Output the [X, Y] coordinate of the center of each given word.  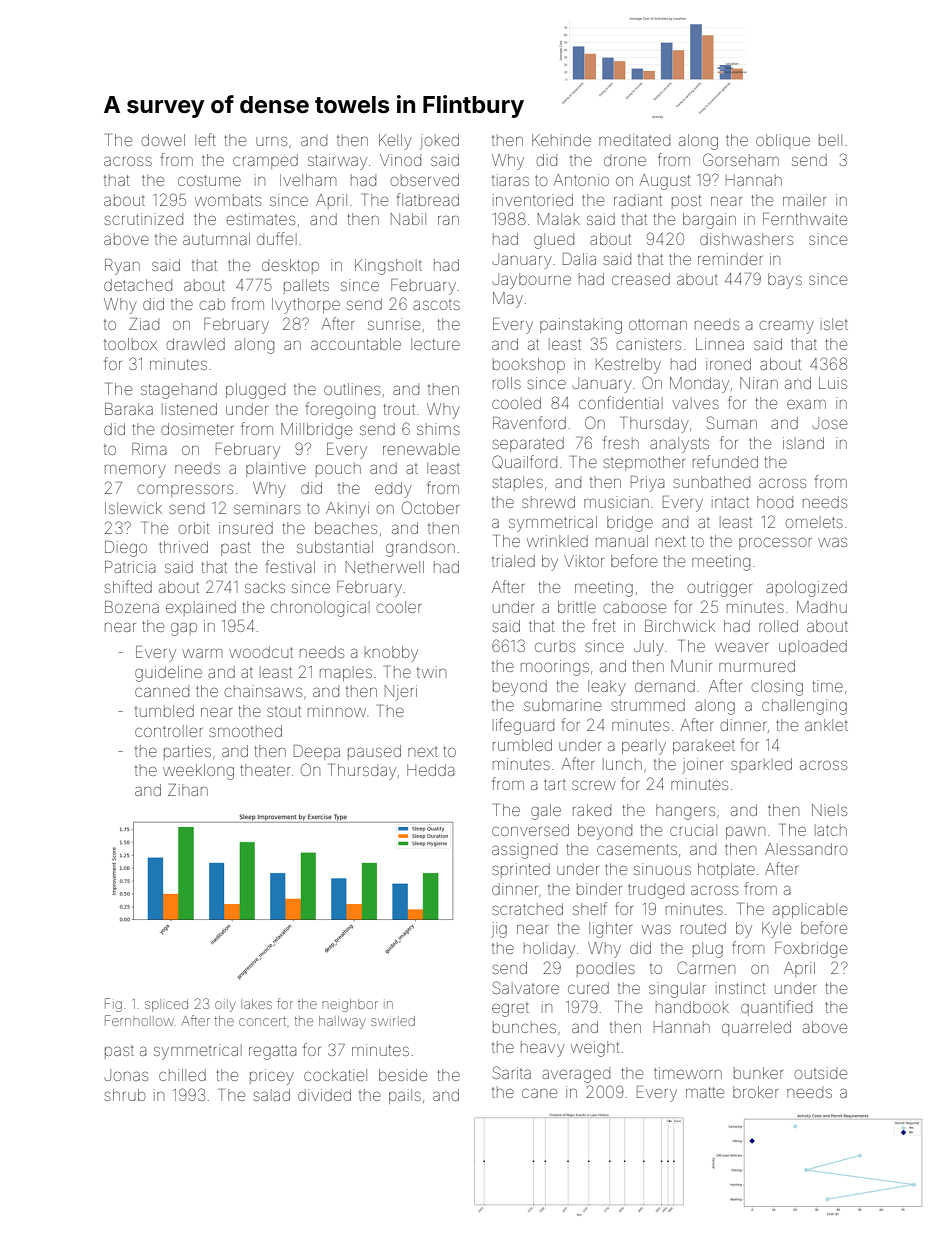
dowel [163, 140]
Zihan [188, 790]
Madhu [822, 607]
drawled [196, 344]
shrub [125, 1095]
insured [246, 528]
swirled [393, 1021]
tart [555, 784]
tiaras [510, 180]
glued [554, 241]
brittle [577, 607]
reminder [730, 259]
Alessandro [806, 849]
